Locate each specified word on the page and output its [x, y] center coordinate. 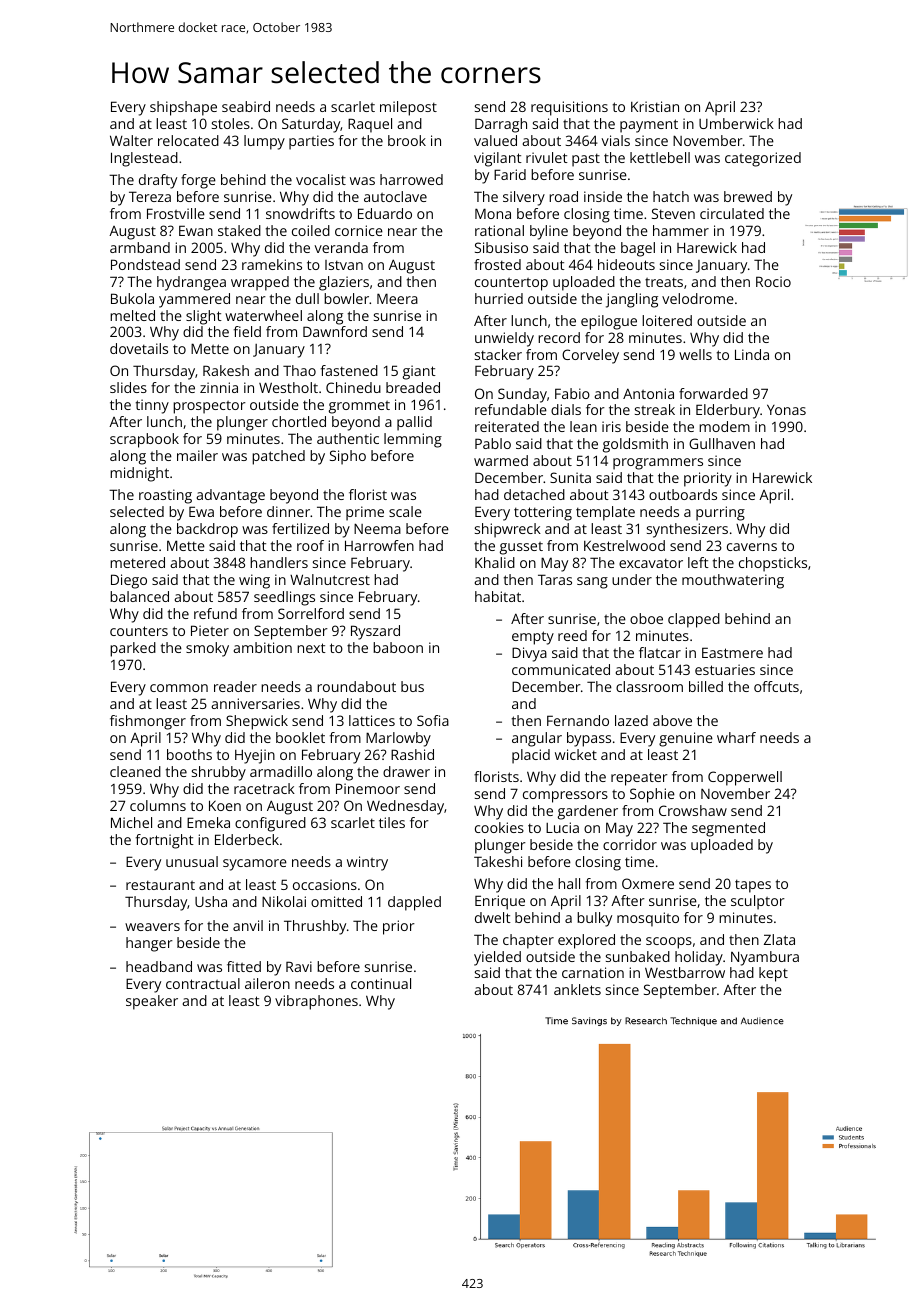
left [698, 562]
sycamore [255, 865]
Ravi [299, 966]
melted [132, 315]
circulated [732, 213]
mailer [197, 455]
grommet [359, 407]
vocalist [321, 179]
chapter [528, 941]
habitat [498, 596]
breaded [413, 387]
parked [133, 649]
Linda [752, 354]
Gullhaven [722, 443]
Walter [131, 140]
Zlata [779, 939]
